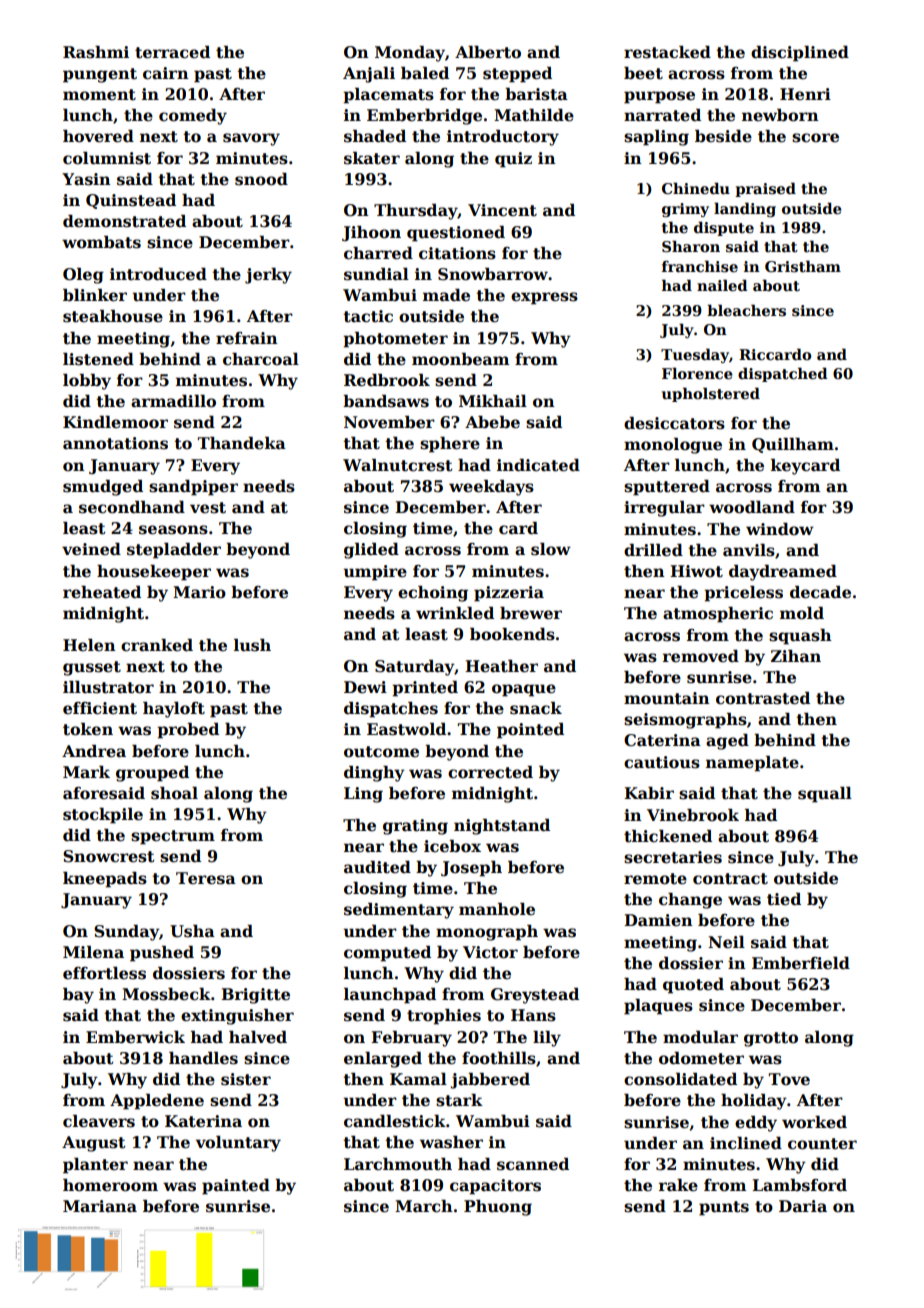 The image size is (924, 1308). I want to click on Redbrook, so click(387, 380).
